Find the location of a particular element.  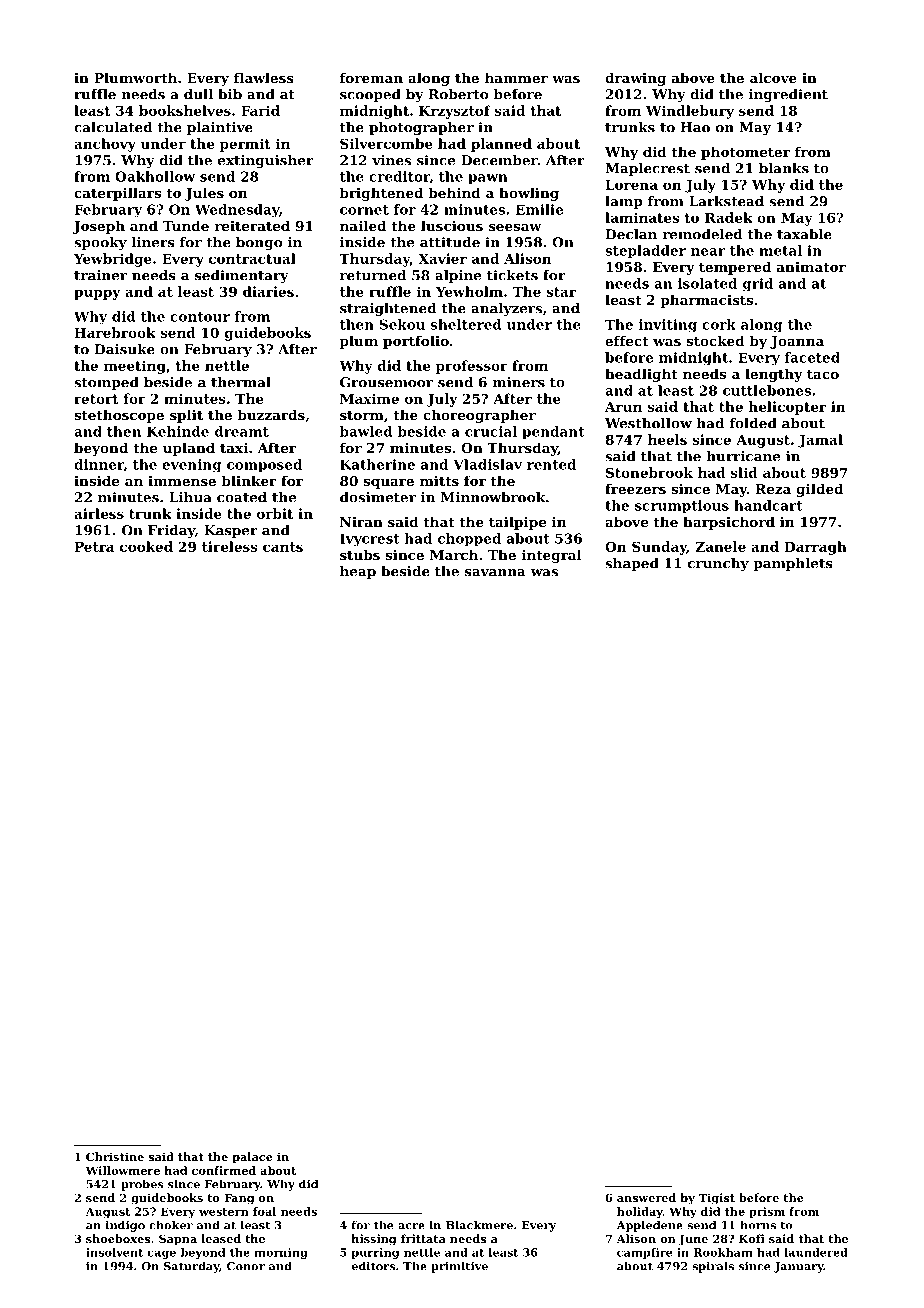

animator is located at coordinates (811, 266).
